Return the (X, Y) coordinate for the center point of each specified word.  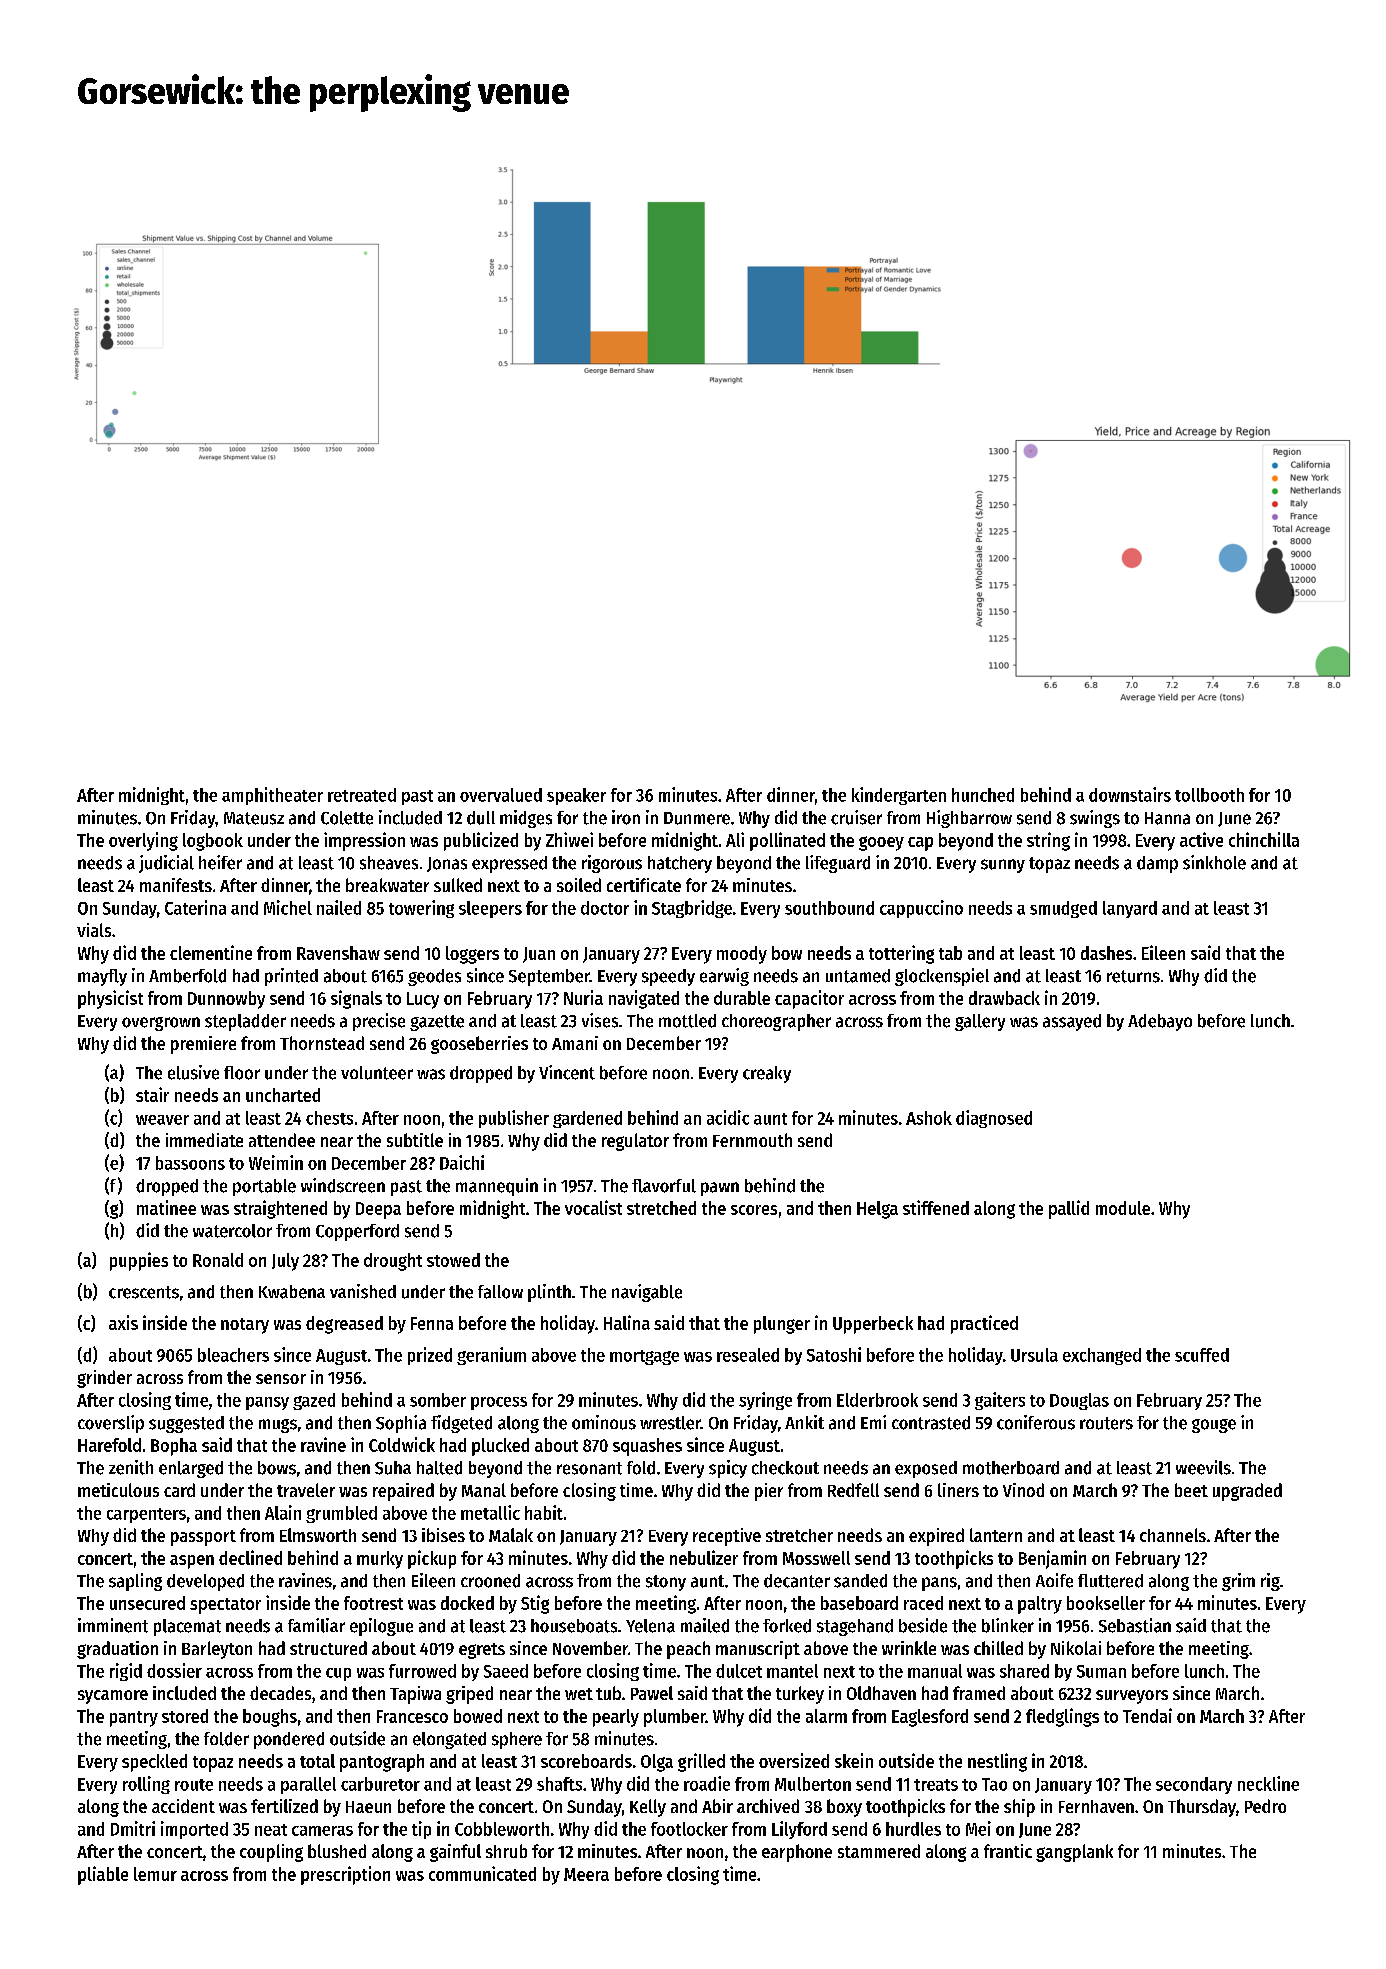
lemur (155, 1874)
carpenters (146, 1515)
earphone (797, 1853)
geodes (434, 977)
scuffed (1202, 1355)
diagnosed (994, 1119)
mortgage (644, 1357)
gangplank (1074, 1853)
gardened (587, 1119)
